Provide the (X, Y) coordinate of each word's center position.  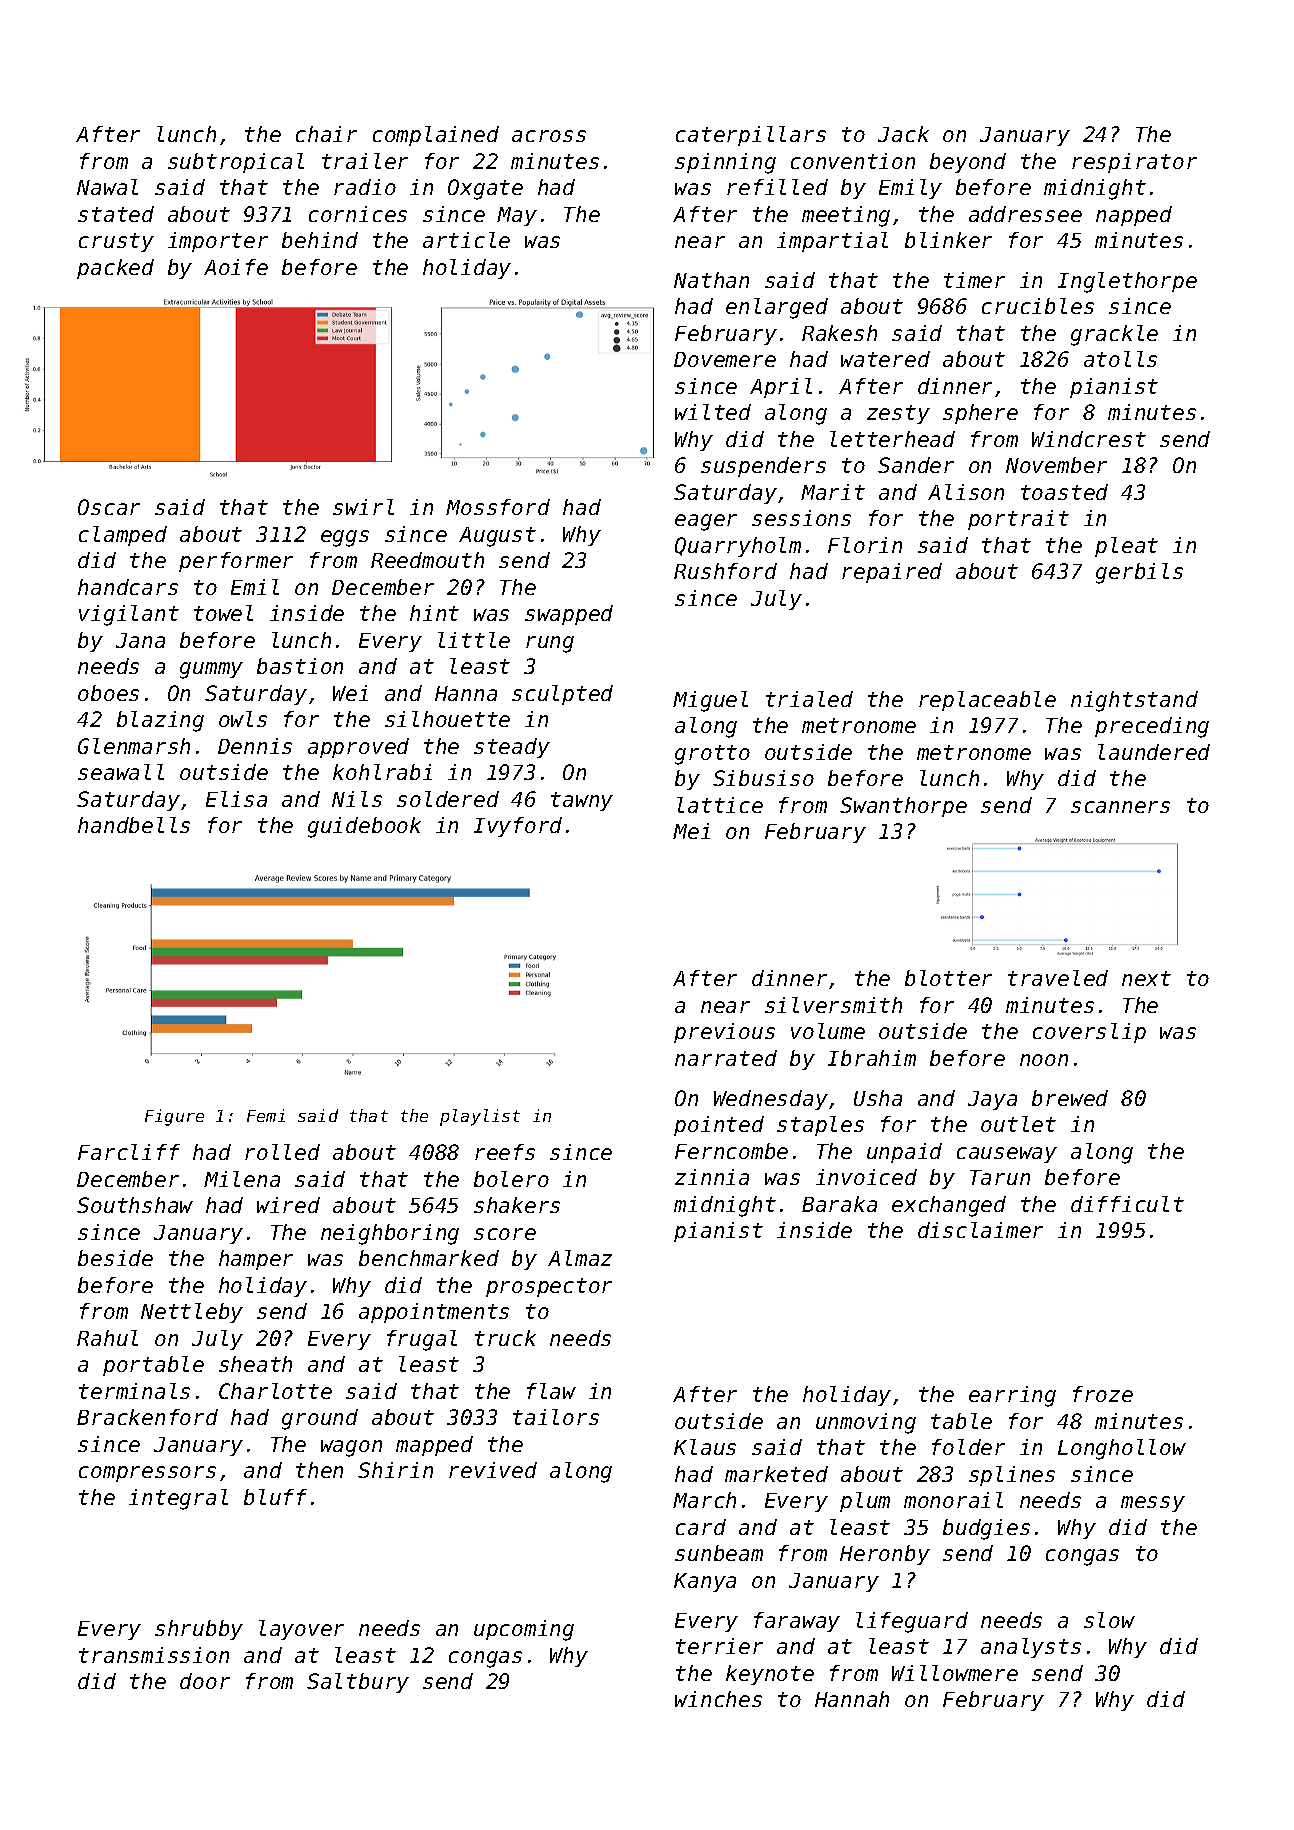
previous (724, 1033)
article (466, 240)
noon (1044, 1060)
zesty (898, 414)
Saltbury (358, 1683)
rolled (282, 1152)
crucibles (1038, 306)
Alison (966, 492)
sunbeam (719, 1553)
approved (358, 748)
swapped (569, 615)
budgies (986, 1529)
